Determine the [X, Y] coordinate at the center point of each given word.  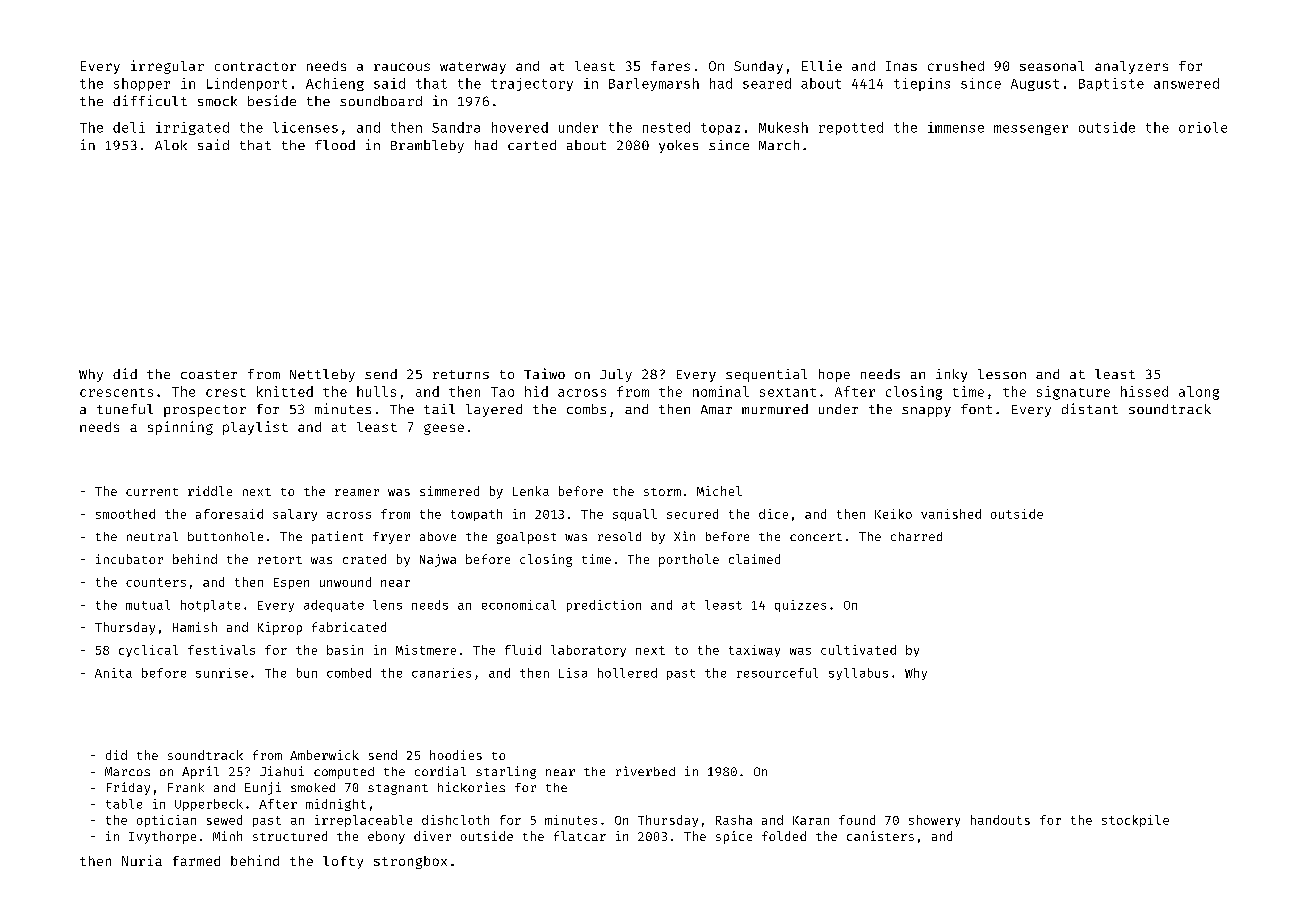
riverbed [645, 771]
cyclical [148, 651]
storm [662, 492]
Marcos [127, 771]
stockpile [1135, 821]
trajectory [532, 84]
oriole [1203, 127]
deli [129, 127]
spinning [180, 428]
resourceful [777, 673]
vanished [951, 514]
